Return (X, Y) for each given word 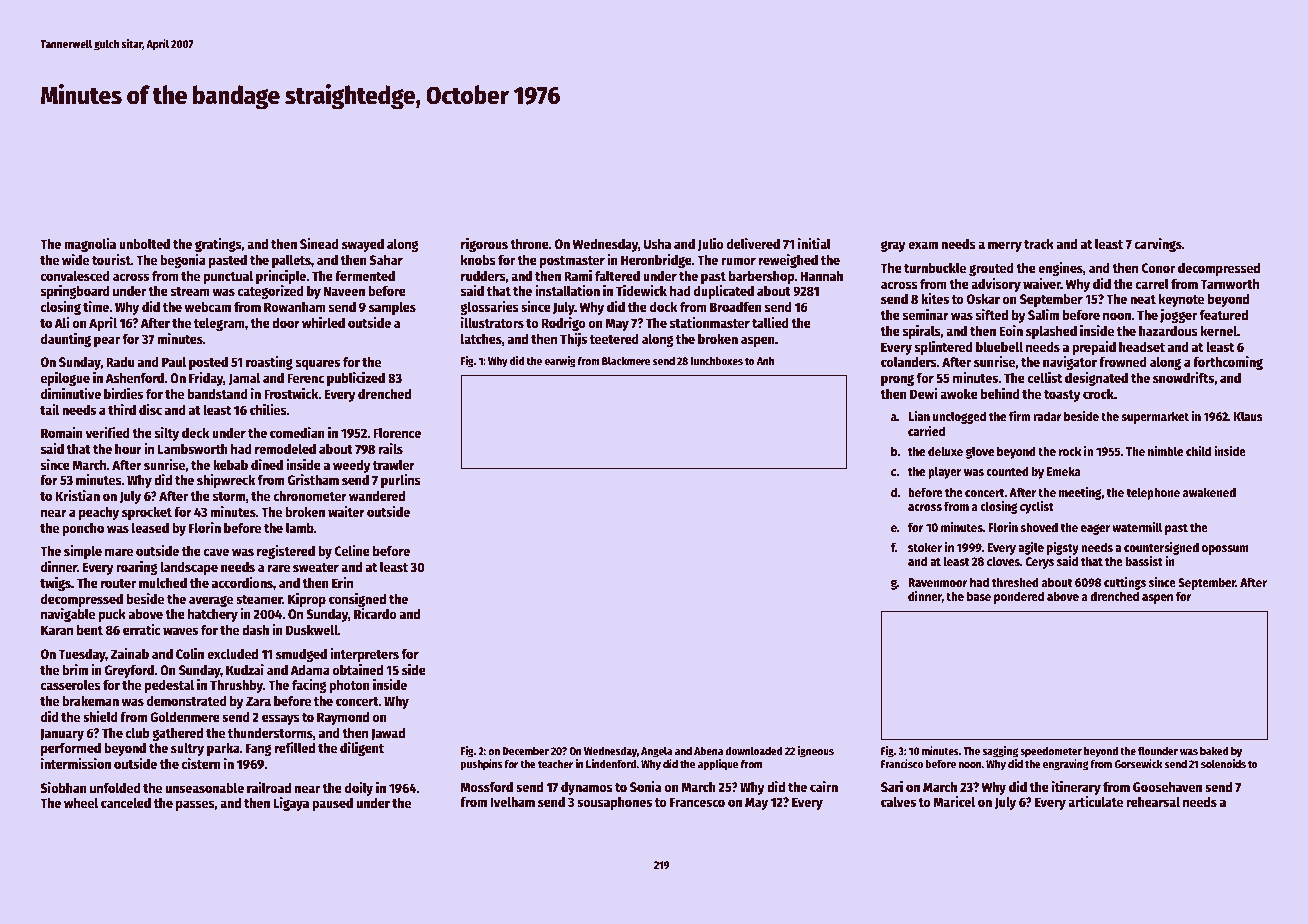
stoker (925, 547)
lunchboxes (717, 360)
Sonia (645, 786)
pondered (1019, 597)
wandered (377, 495)
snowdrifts (1183, 377)
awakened (1209, 492)
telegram (219, 324)
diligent (362, 749)
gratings (218, 245)
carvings (1158, 245)
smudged (301, 655)
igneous (816, 752)
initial (814, 243)
